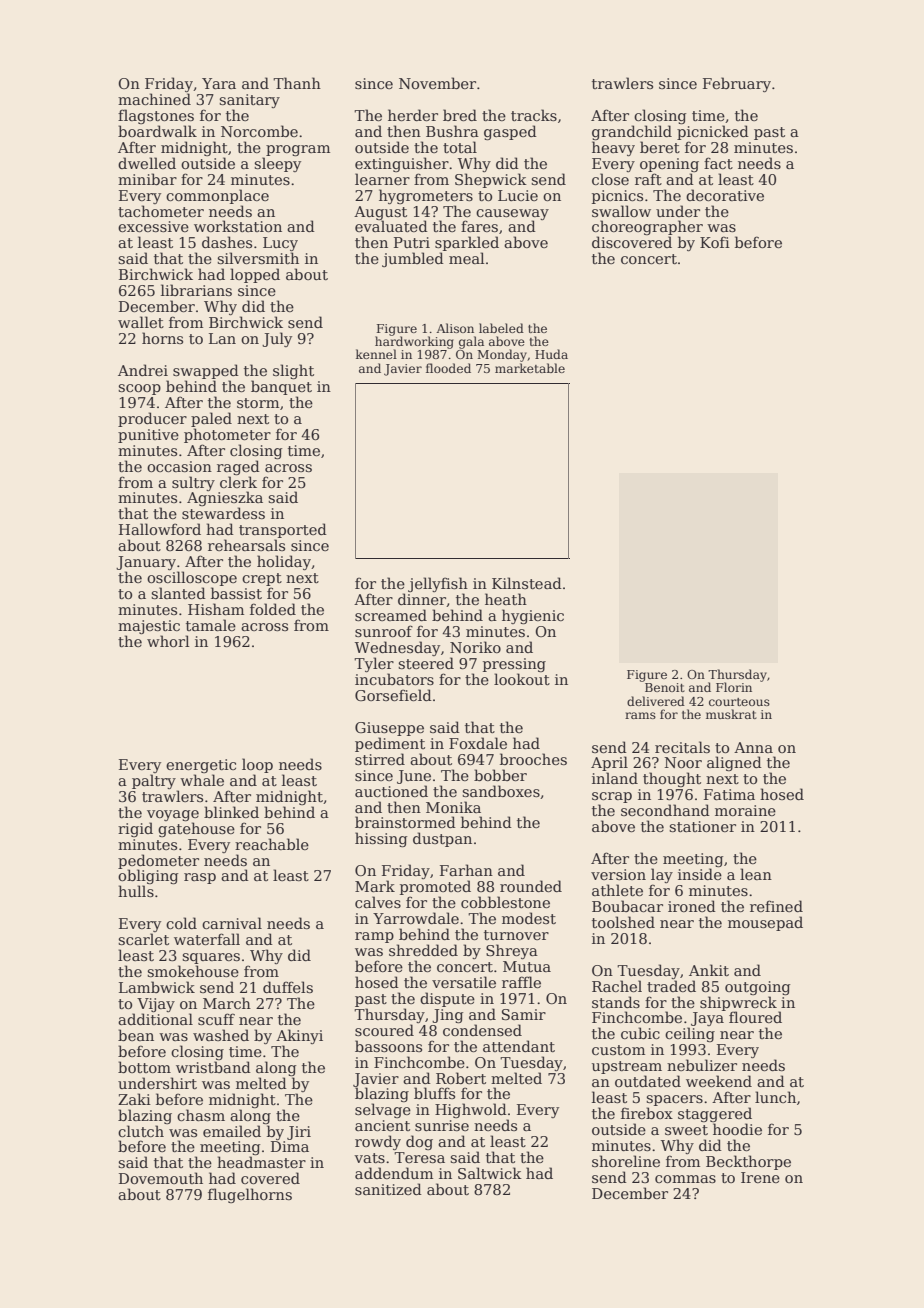 This page has height=1308, width=924. I want to click on hardworking, so click(414, 342).
